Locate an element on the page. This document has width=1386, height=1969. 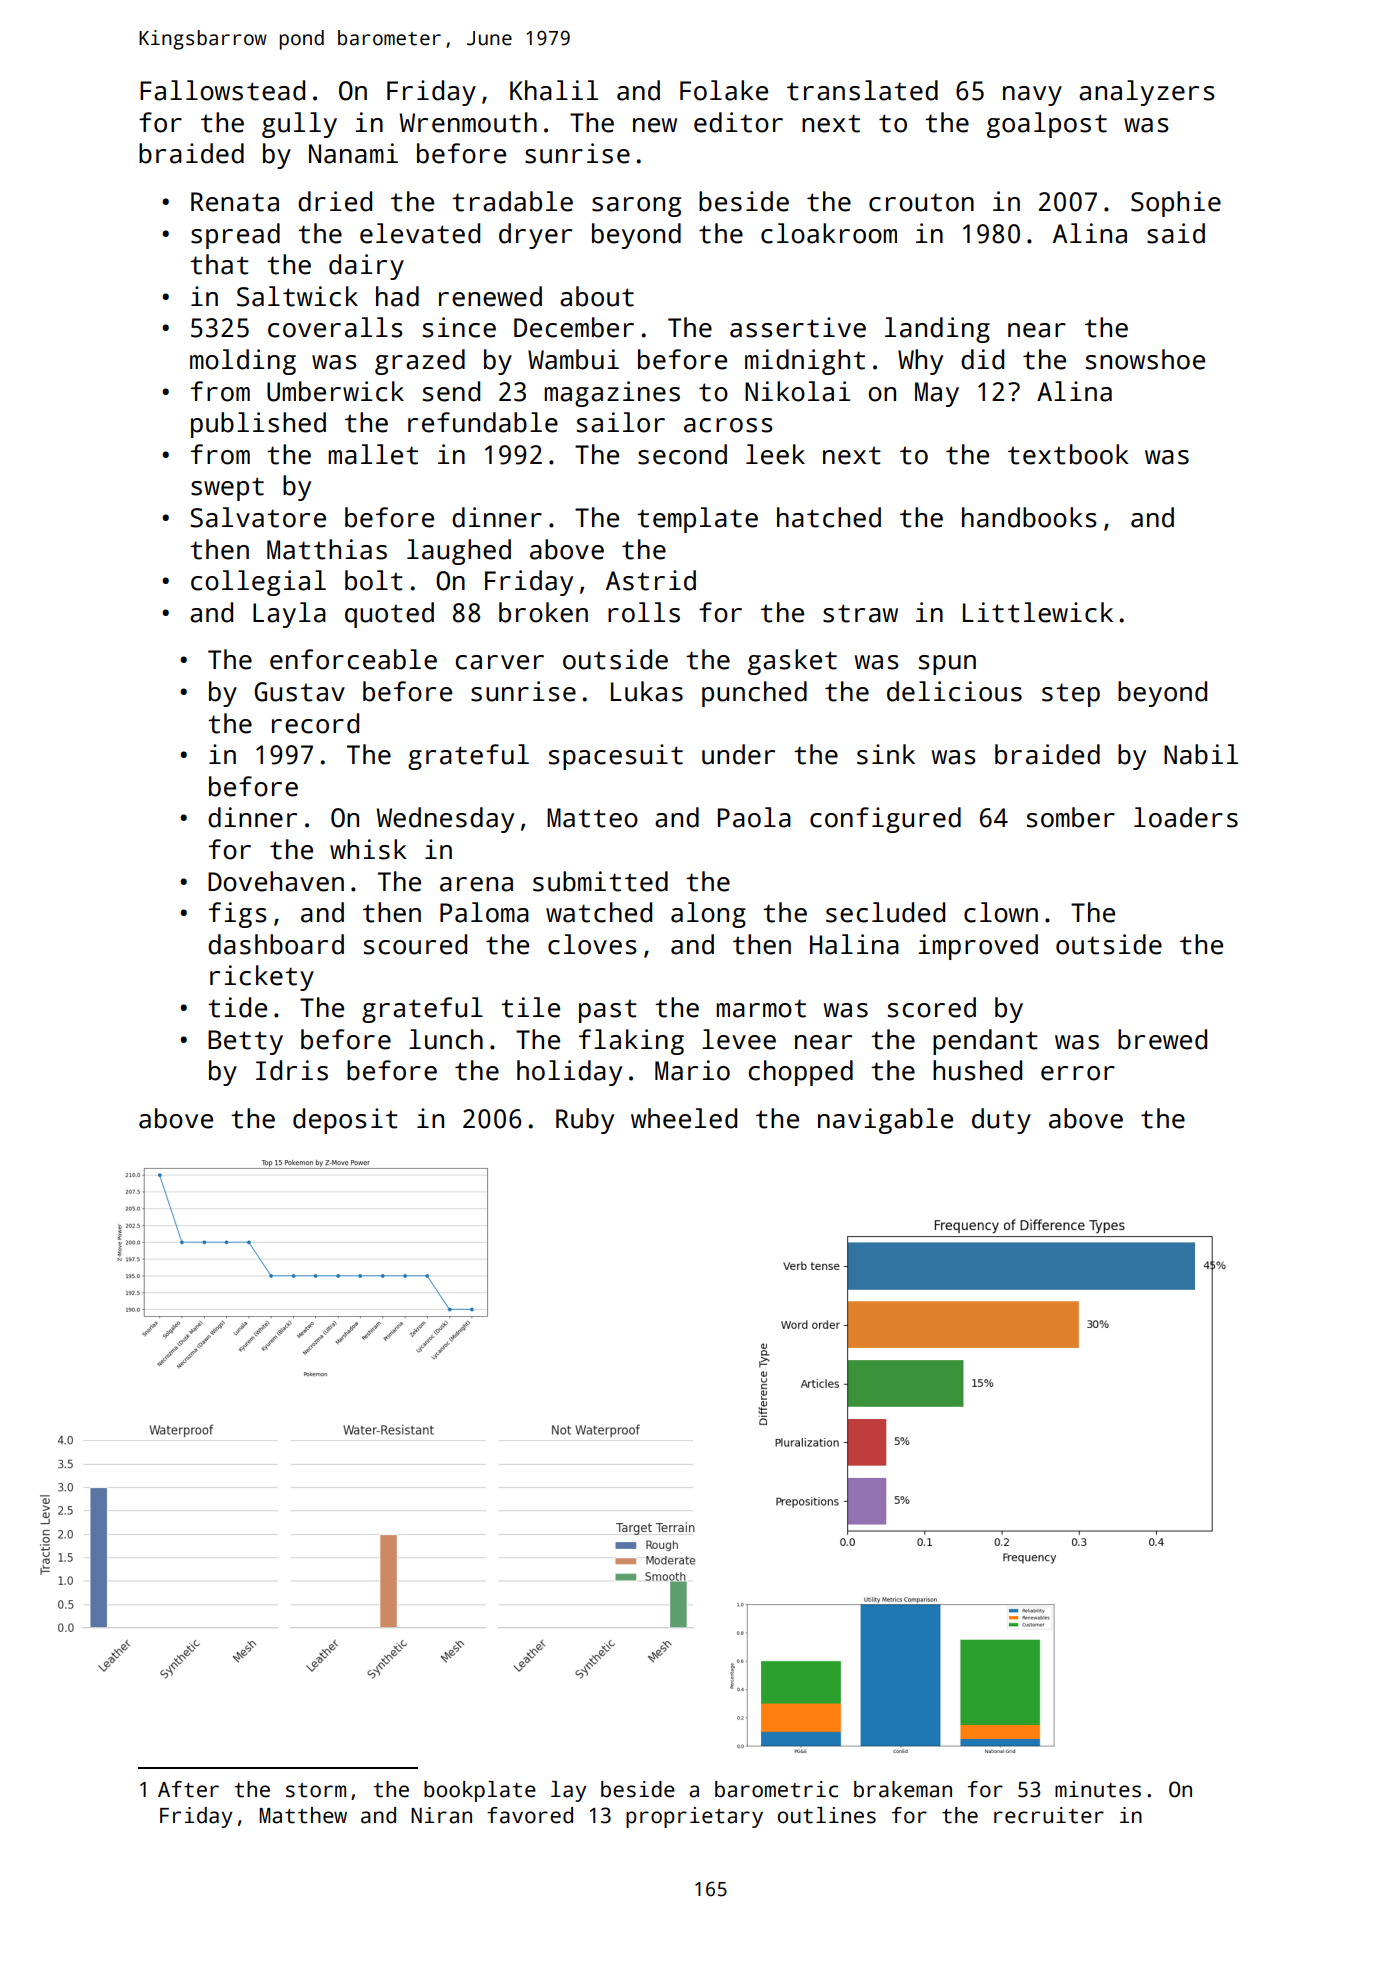
rickety is located at coordinates (262, 978).
